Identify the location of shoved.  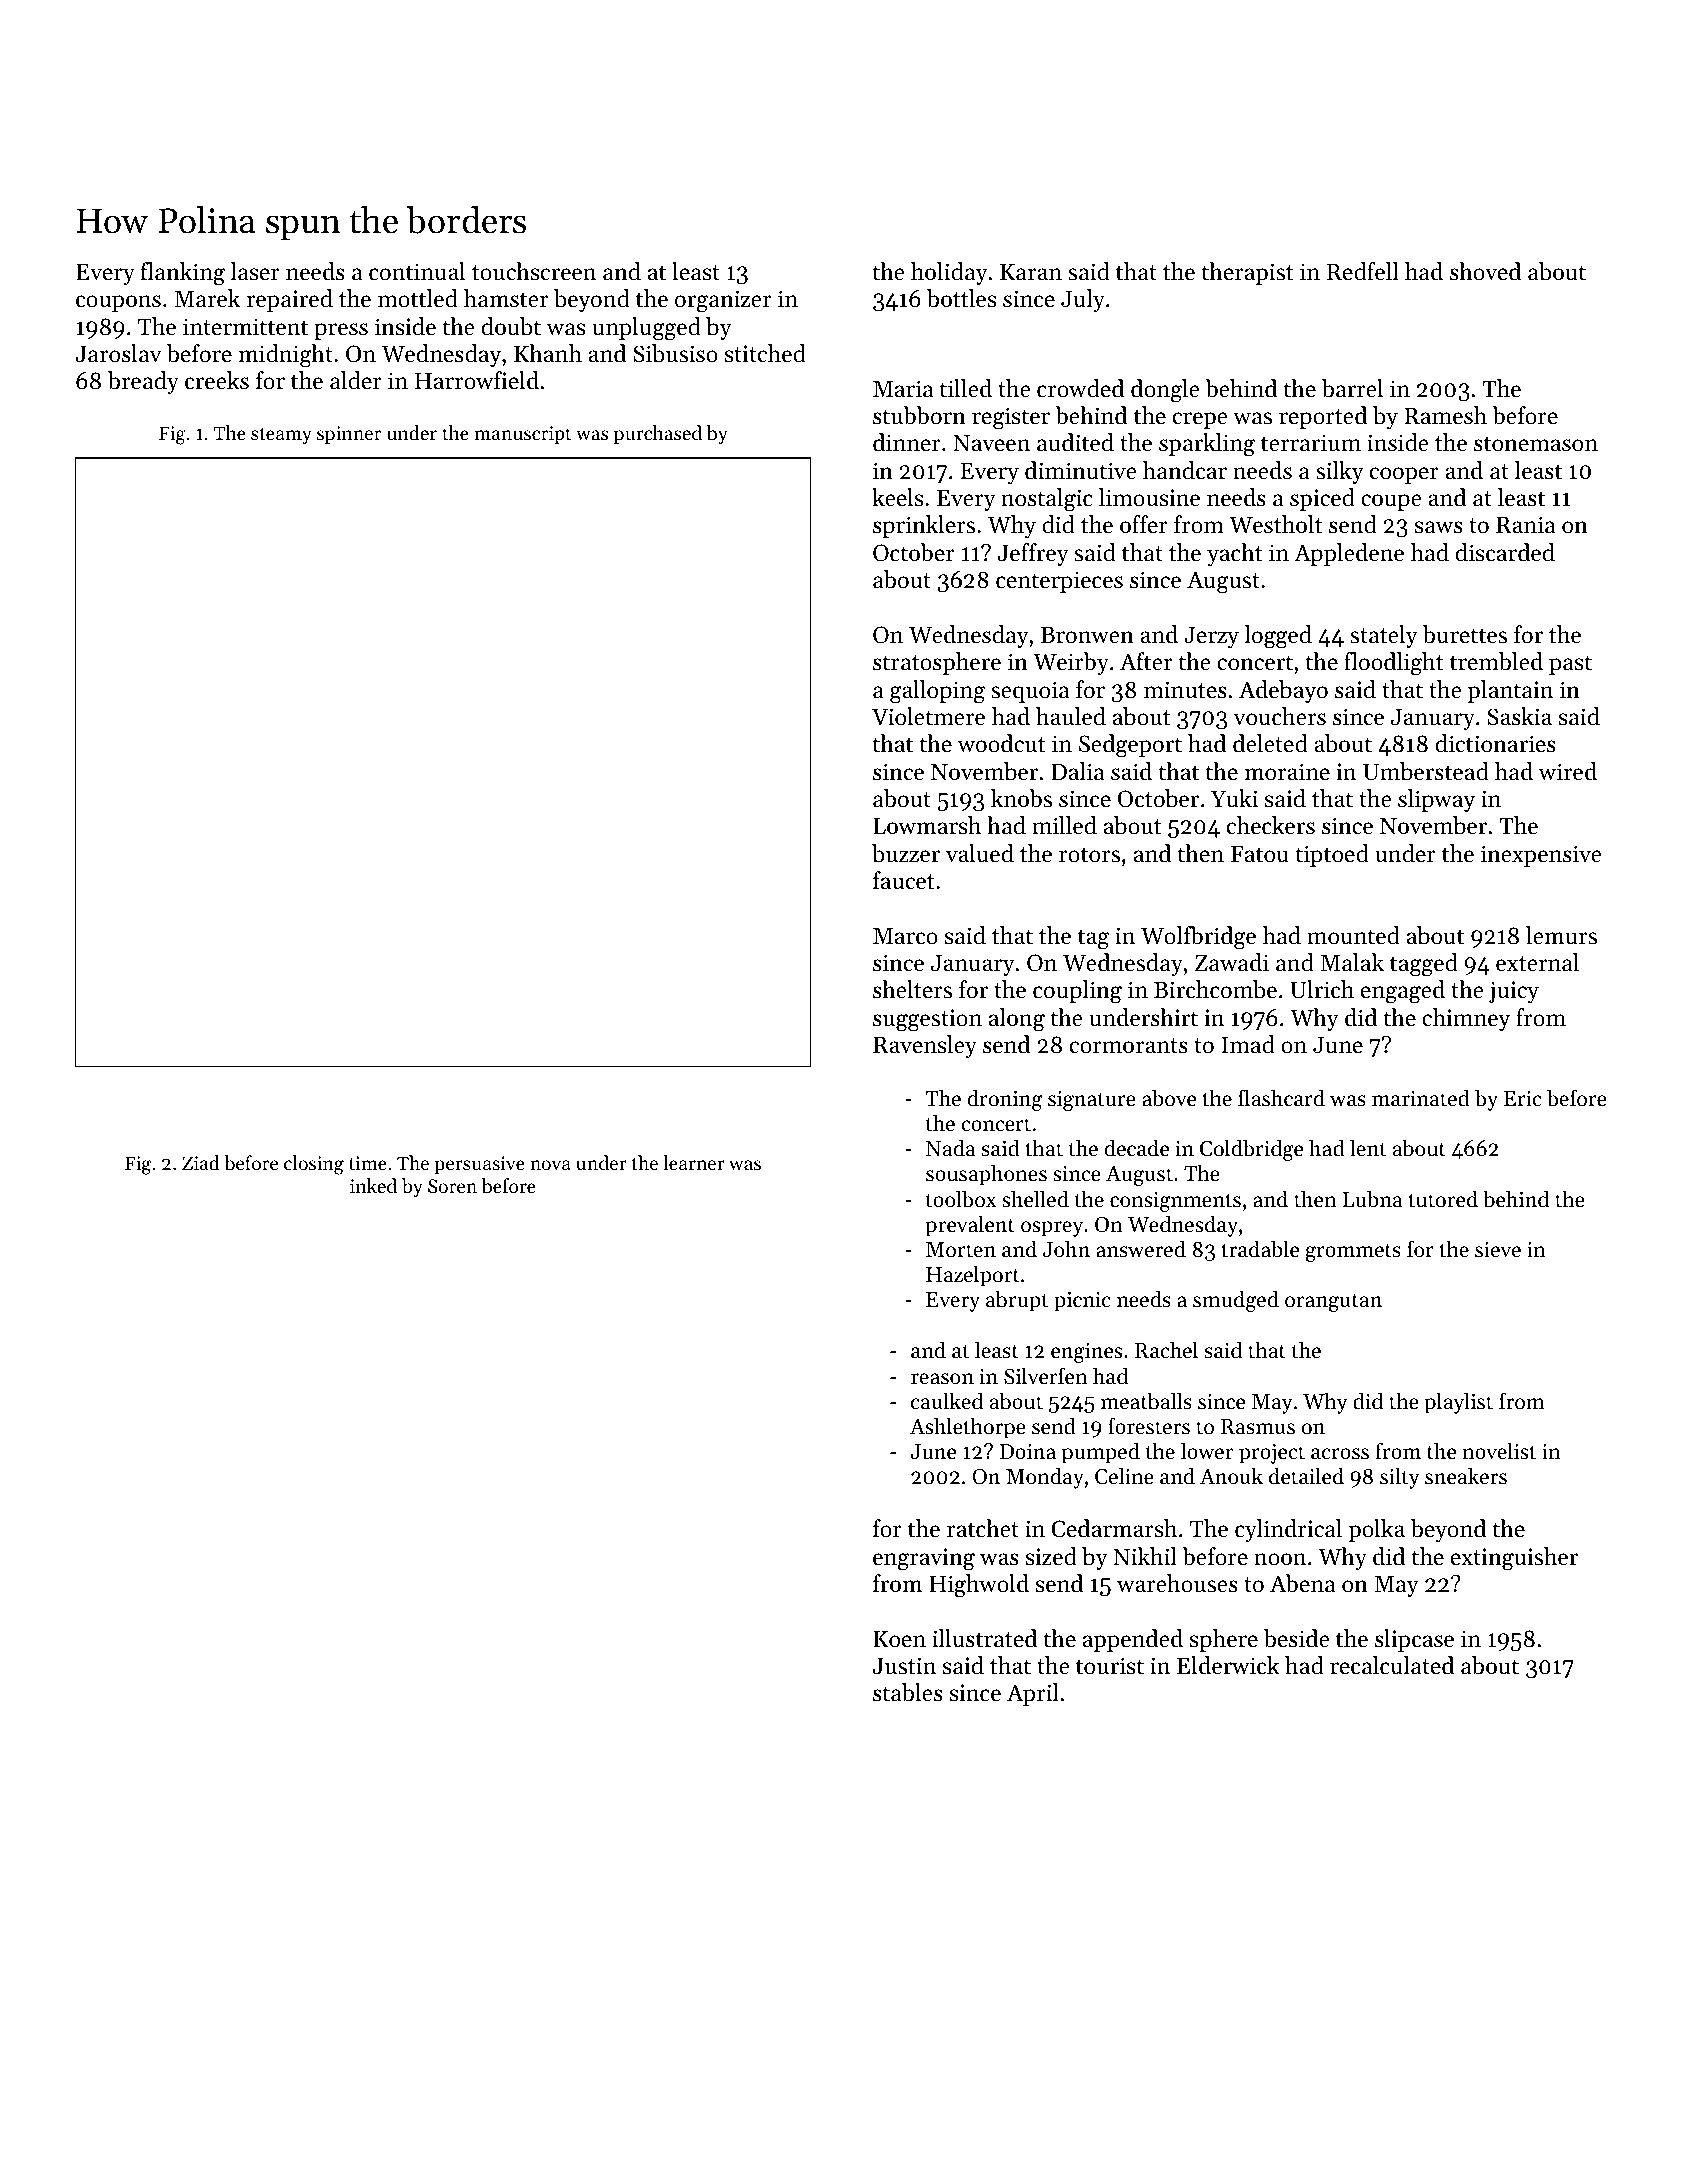
(1485, 271).
